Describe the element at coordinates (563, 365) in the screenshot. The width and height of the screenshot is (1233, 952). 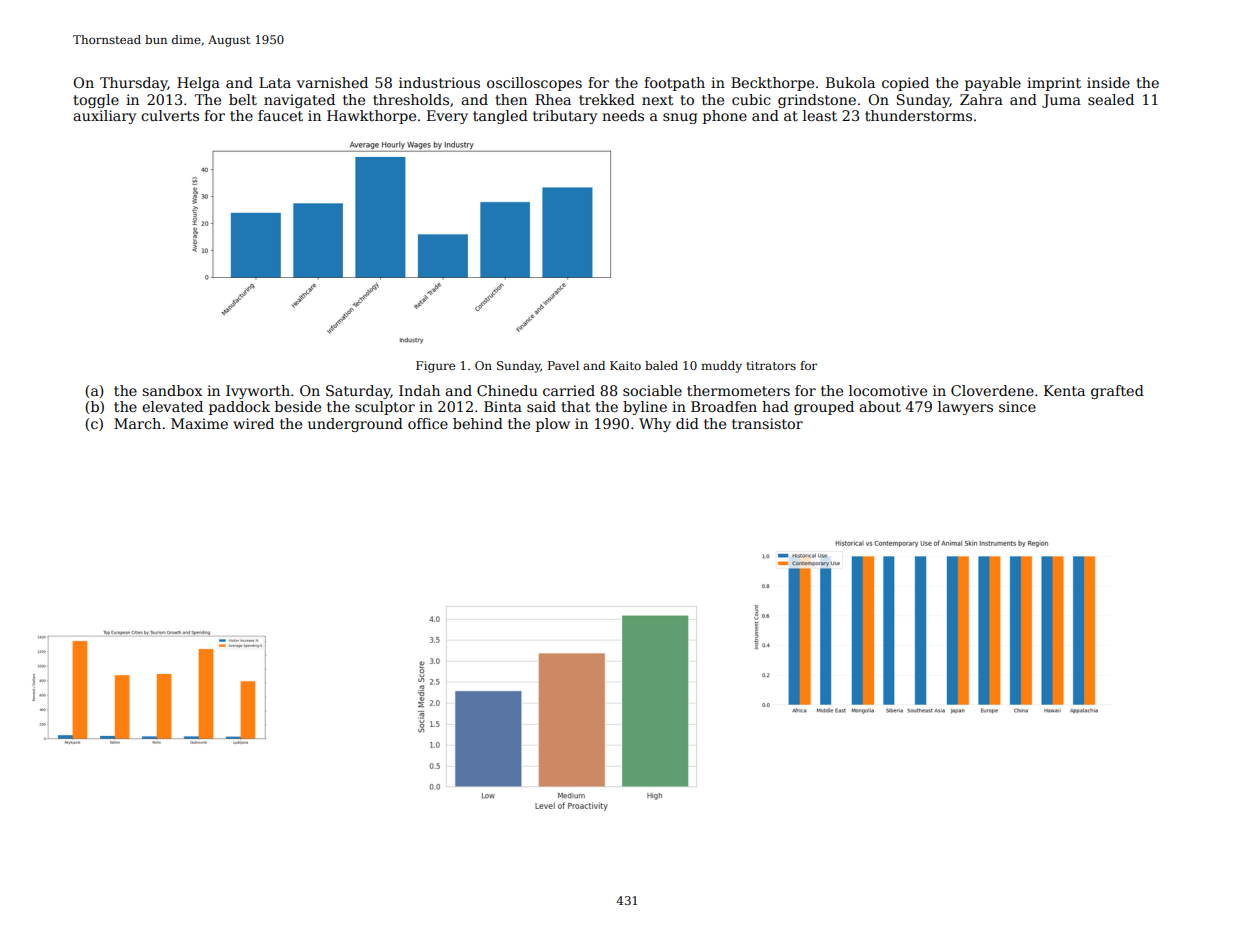
I see `Pavel` at that location.
